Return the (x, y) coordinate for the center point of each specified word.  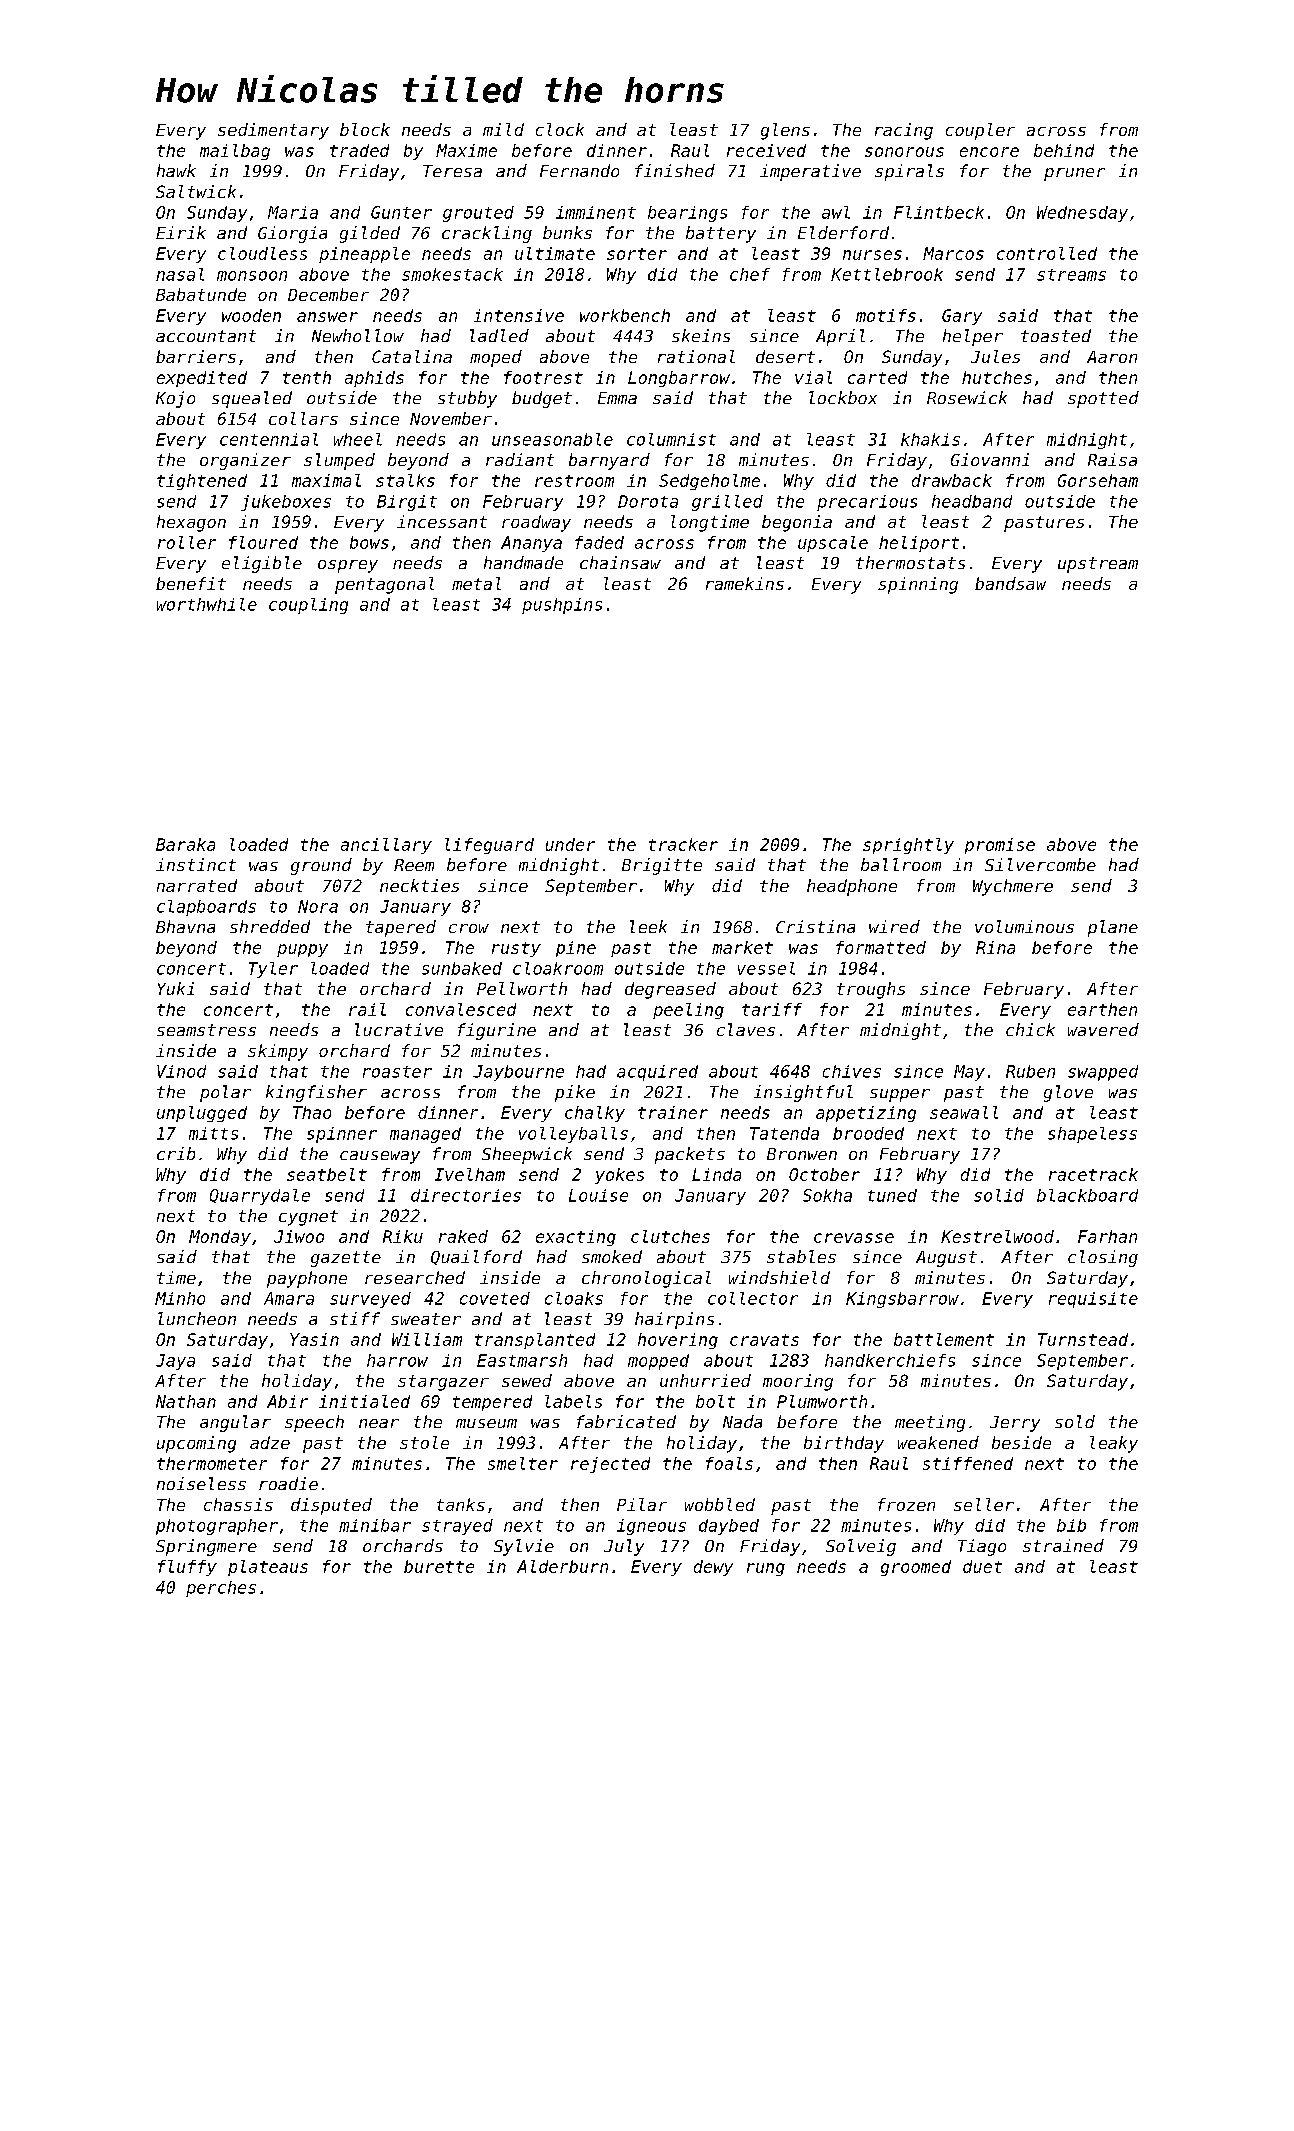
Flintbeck (939, 212)
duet (982, 1566)
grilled (727, 503)
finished (675, 170)
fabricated (626, 1421)
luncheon (197, 1318)
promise (1000, 846)
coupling (308, 606)
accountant (206, 336)
